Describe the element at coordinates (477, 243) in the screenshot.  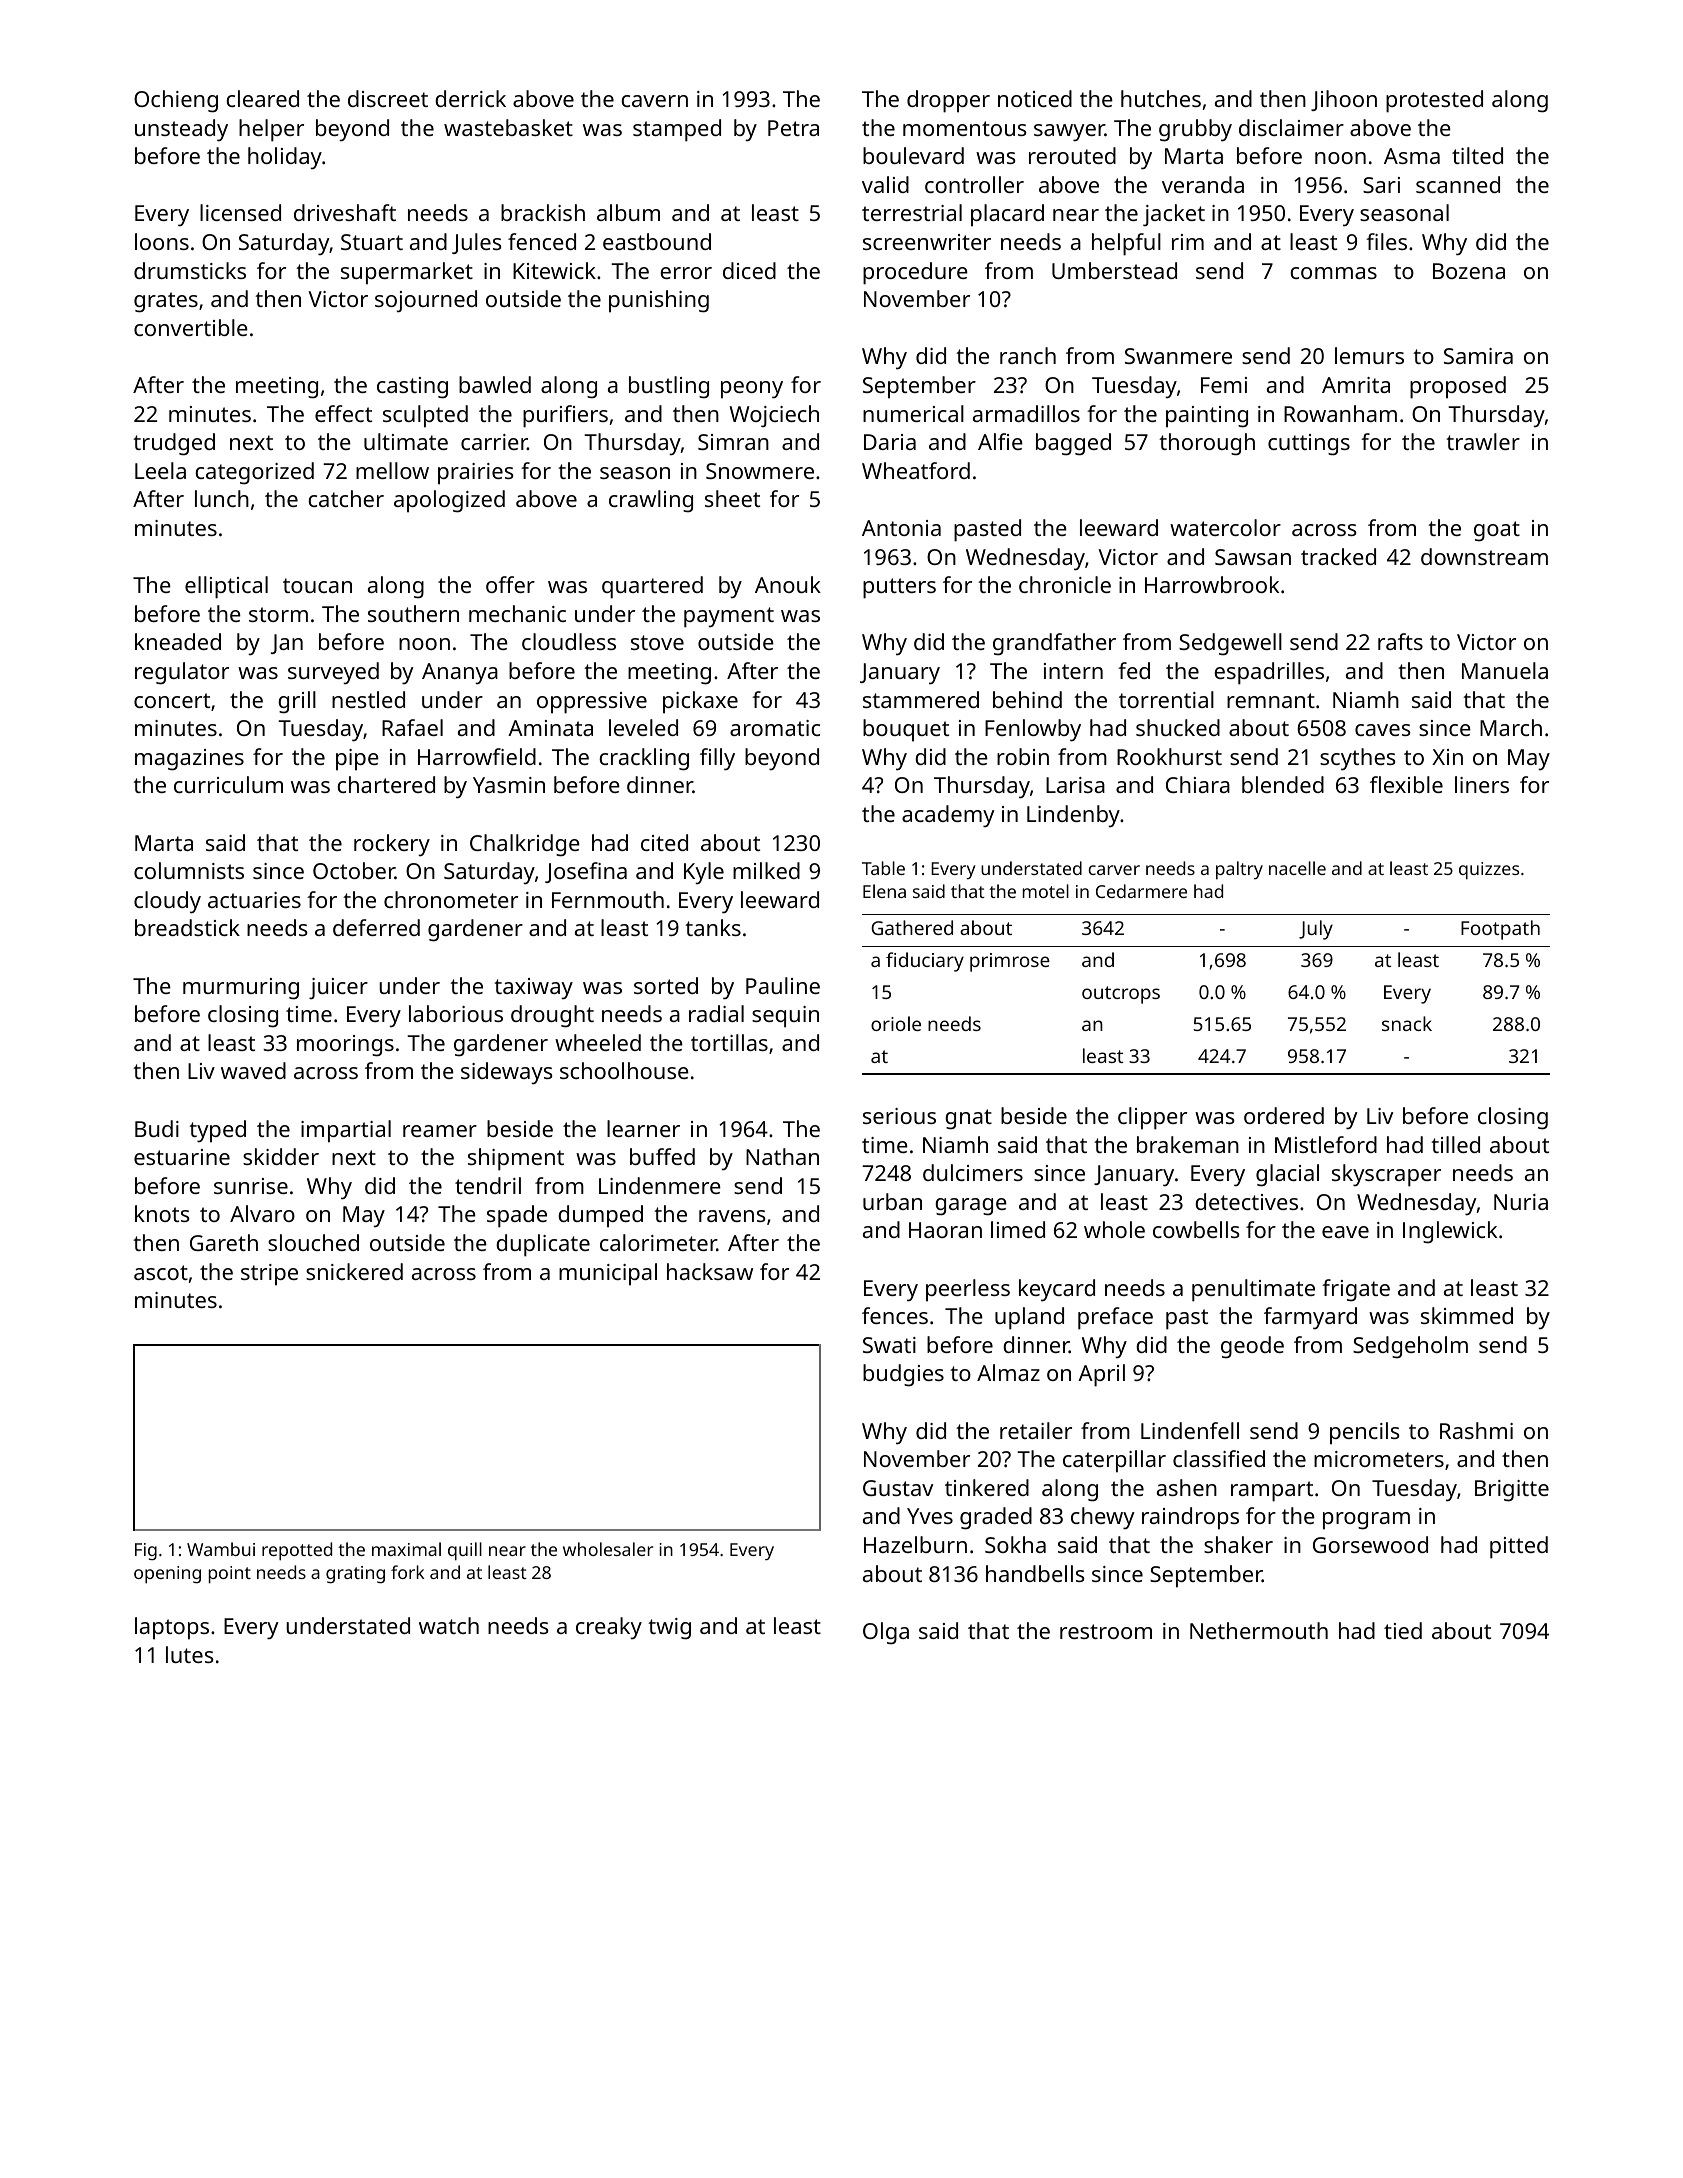
I see `Jules` at that location.
